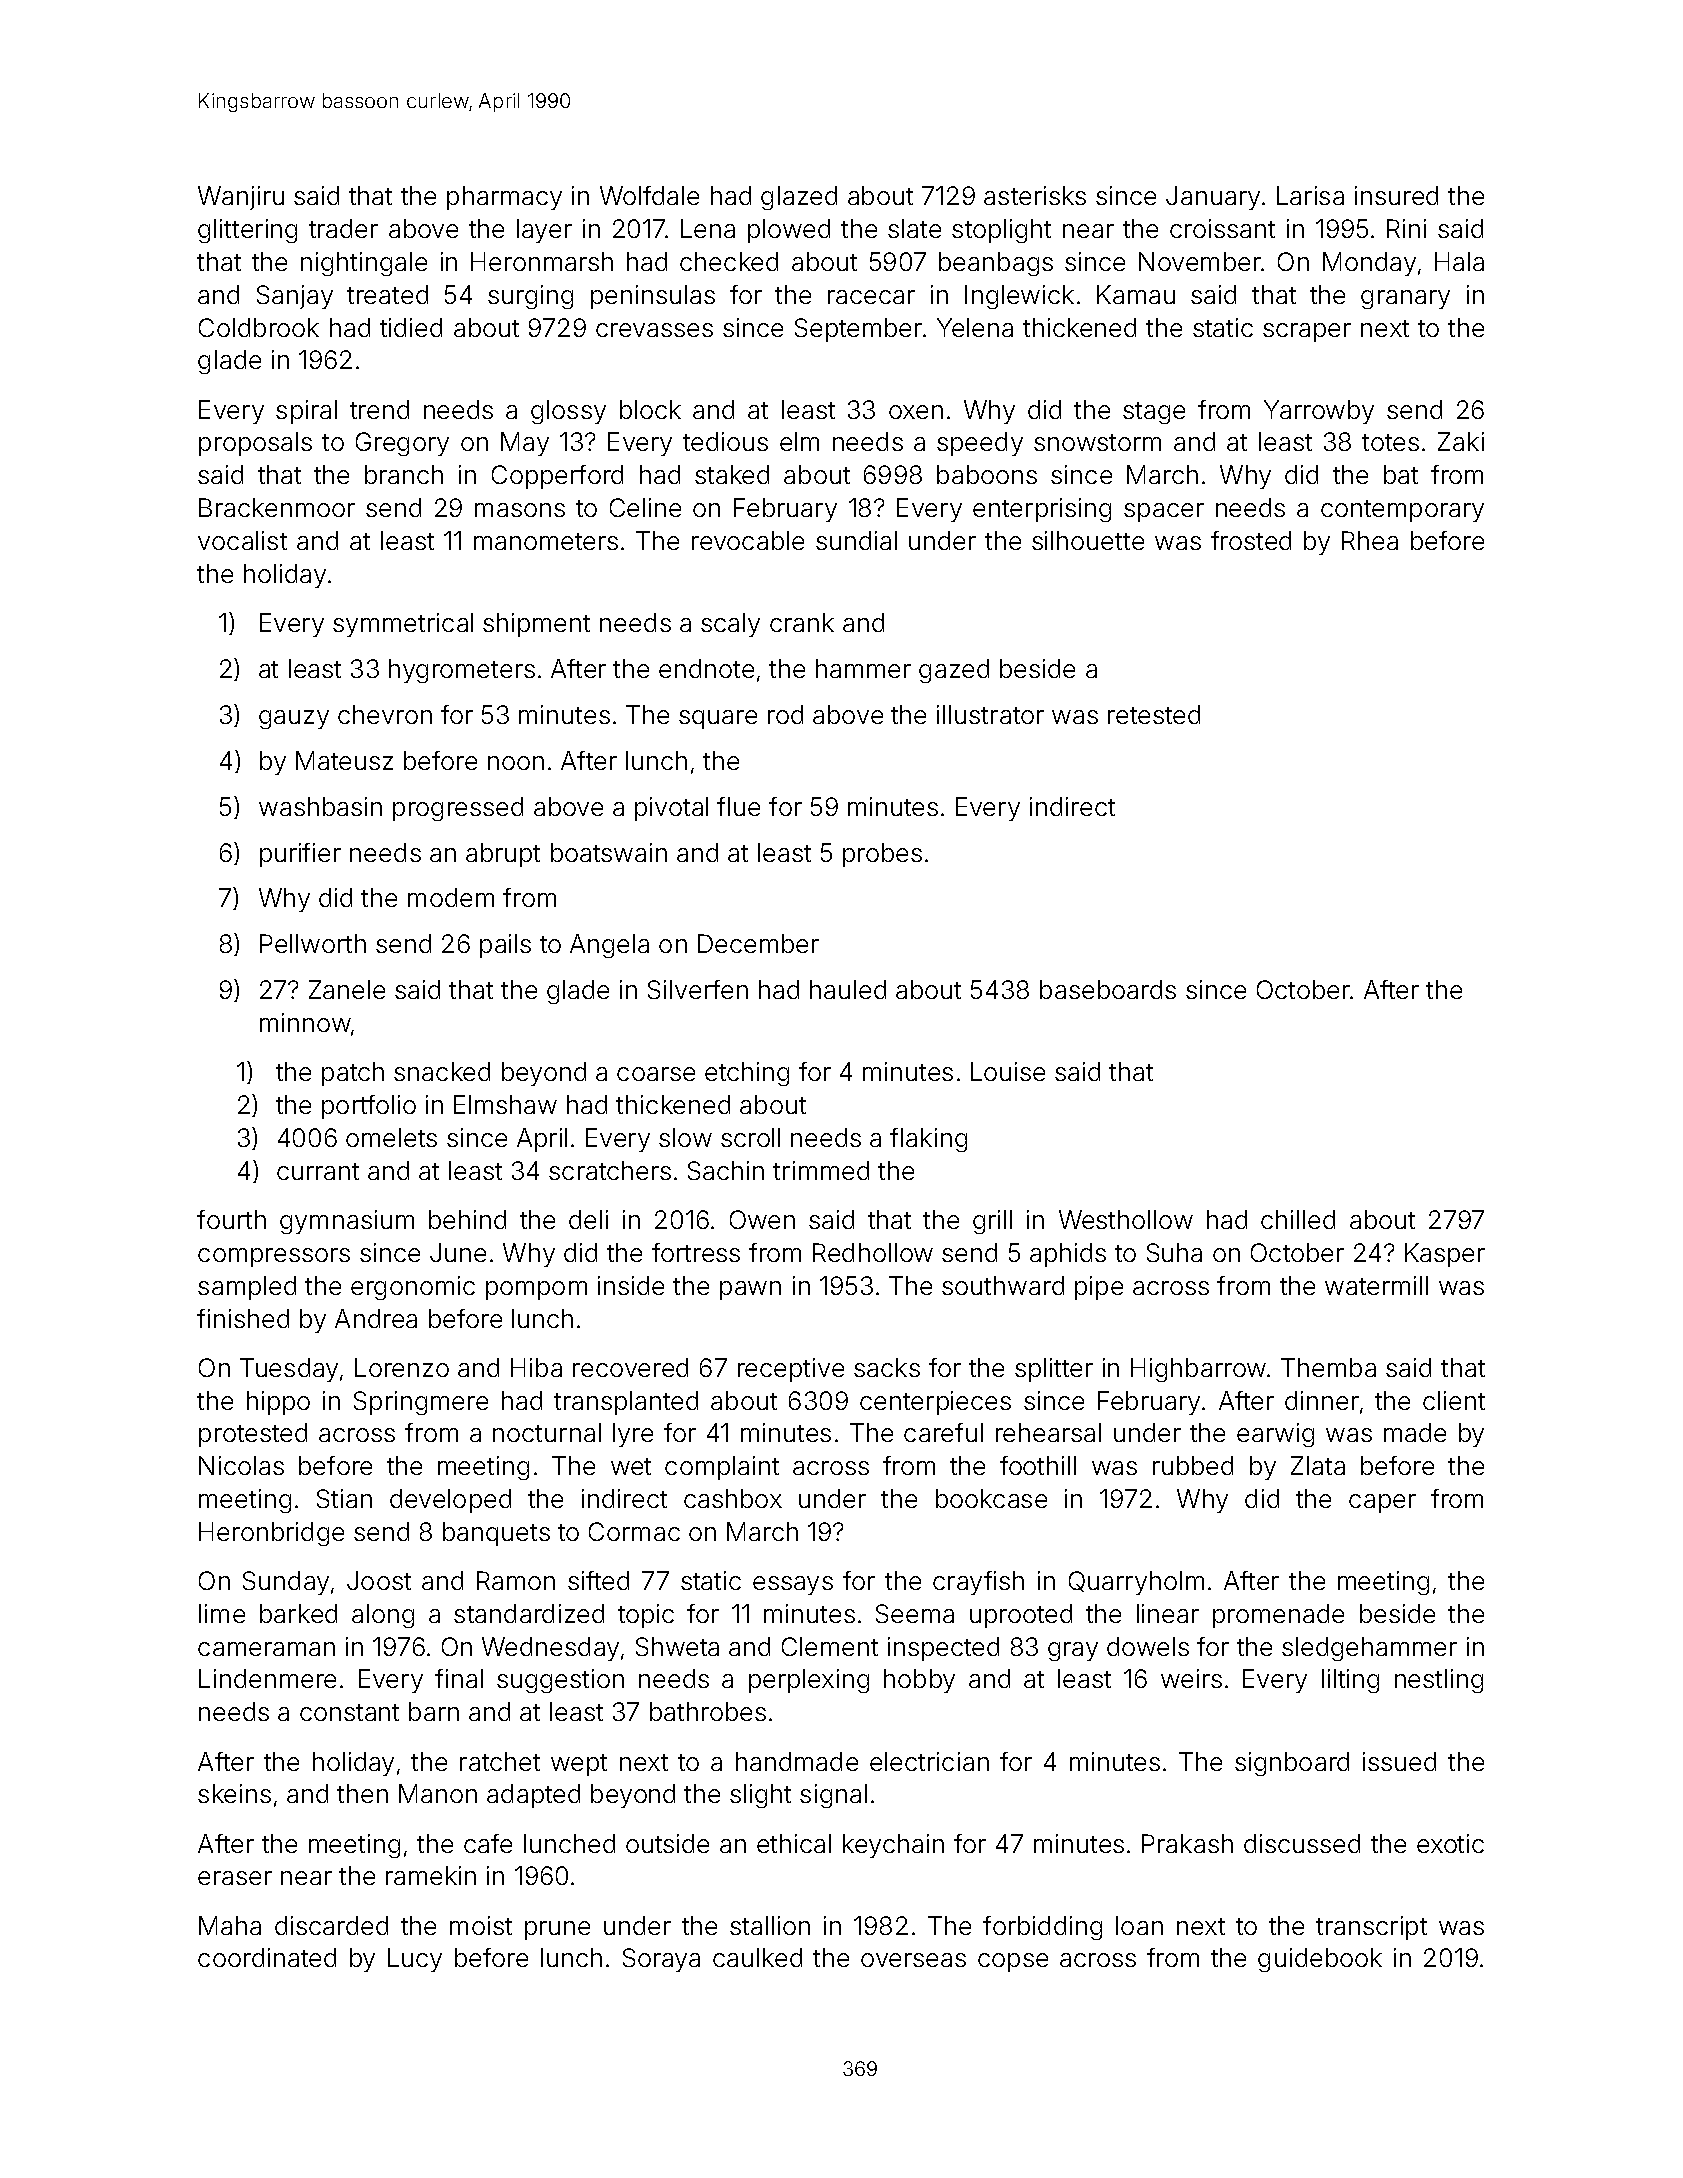 The height and width of the page is (2178, 1683). Describe the element at coordinates (1318, 1465) in the page. I see `Zlata` at that location.
